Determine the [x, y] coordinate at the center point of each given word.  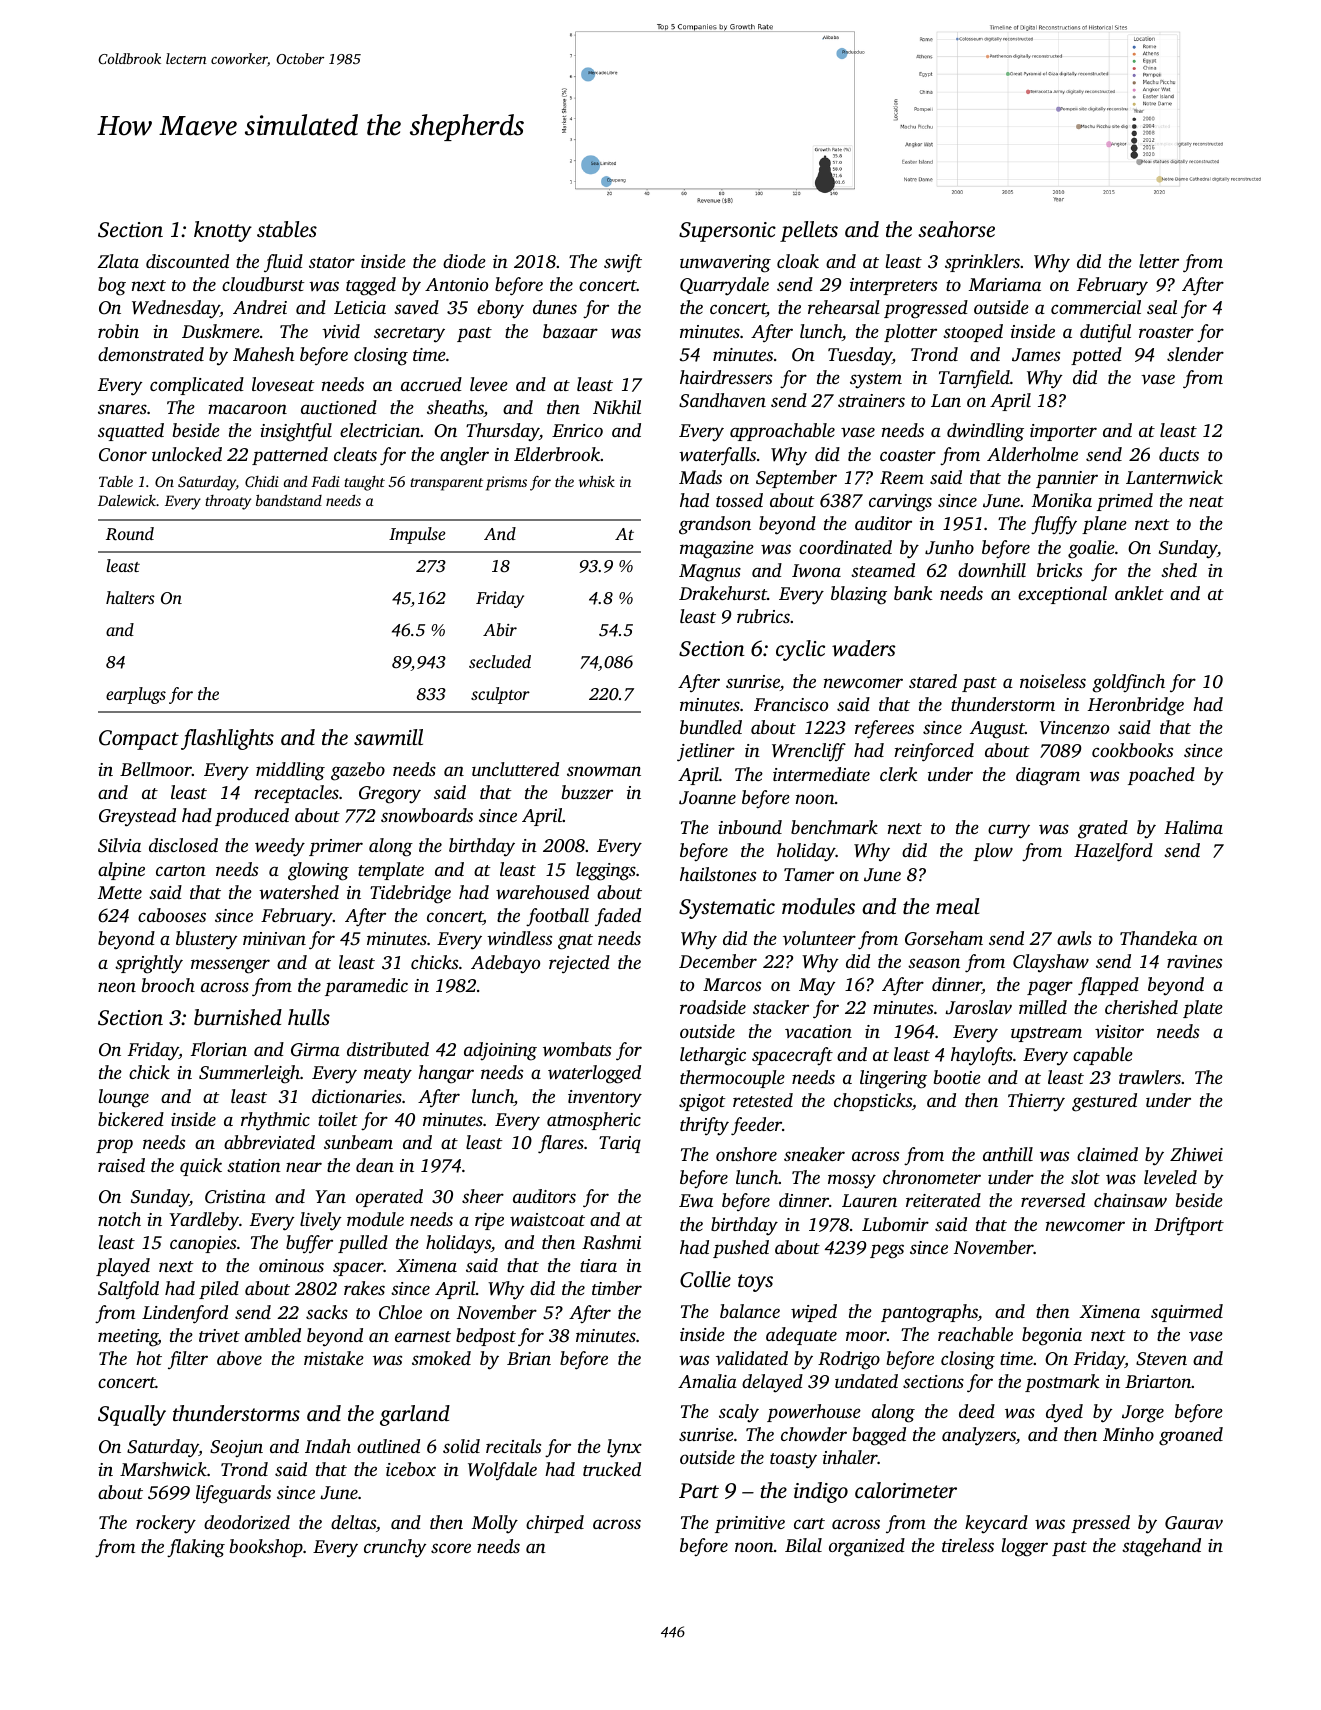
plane [1104, 525]
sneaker [814, 1154]
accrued [431, 384]
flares [561, 1144]
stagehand [1161, 1547]
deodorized [247, 1522]
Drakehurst [723, 593]
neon [117, 987]
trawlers [1150, 1077]
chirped [555, 1524]
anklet [1139, 593]
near [304, 1167]
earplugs [136, 695]
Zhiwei [1196, 1154]
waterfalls [717, 456]
